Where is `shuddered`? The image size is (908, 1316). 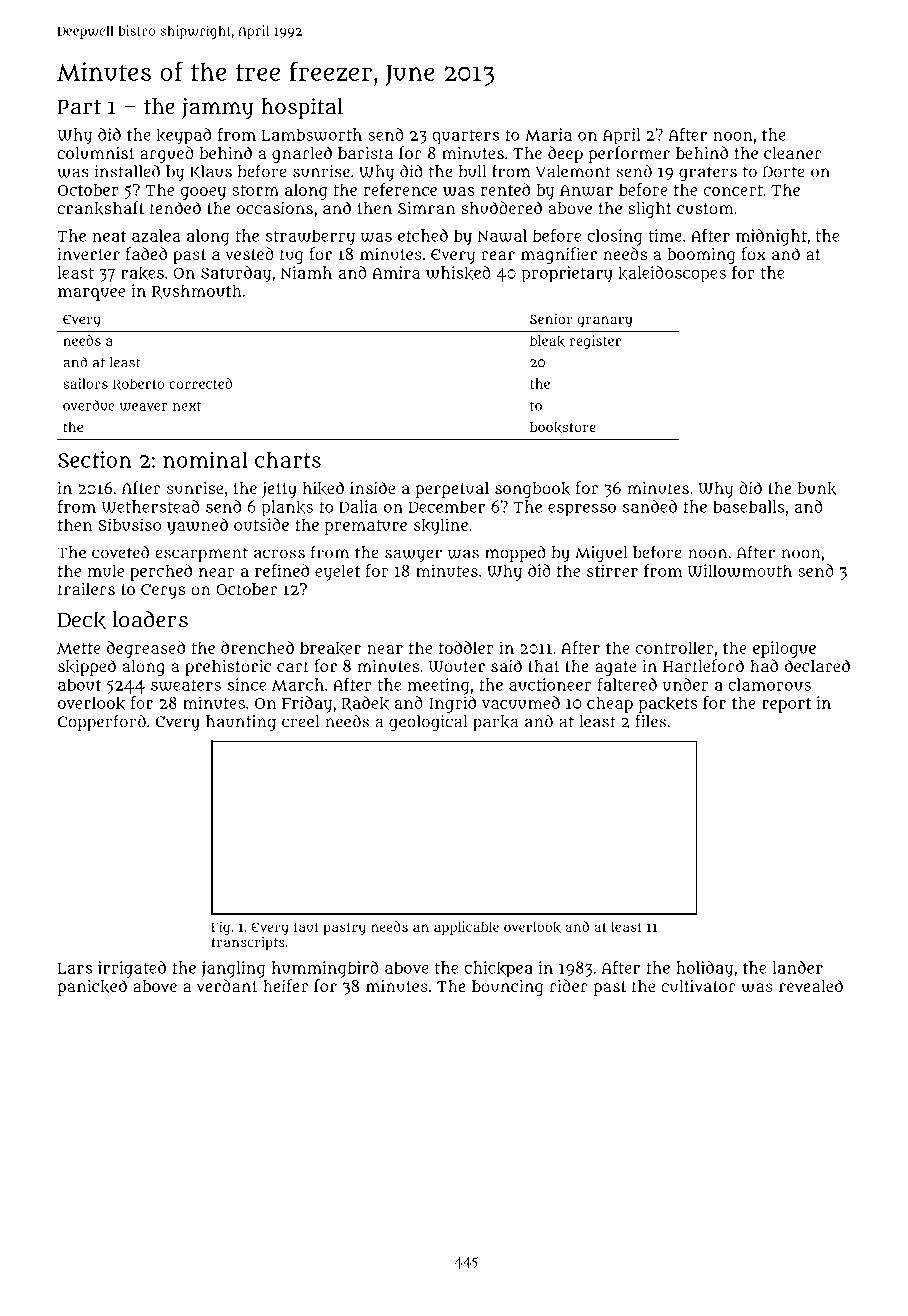
shuddered is located at coordinates (501, 207).
